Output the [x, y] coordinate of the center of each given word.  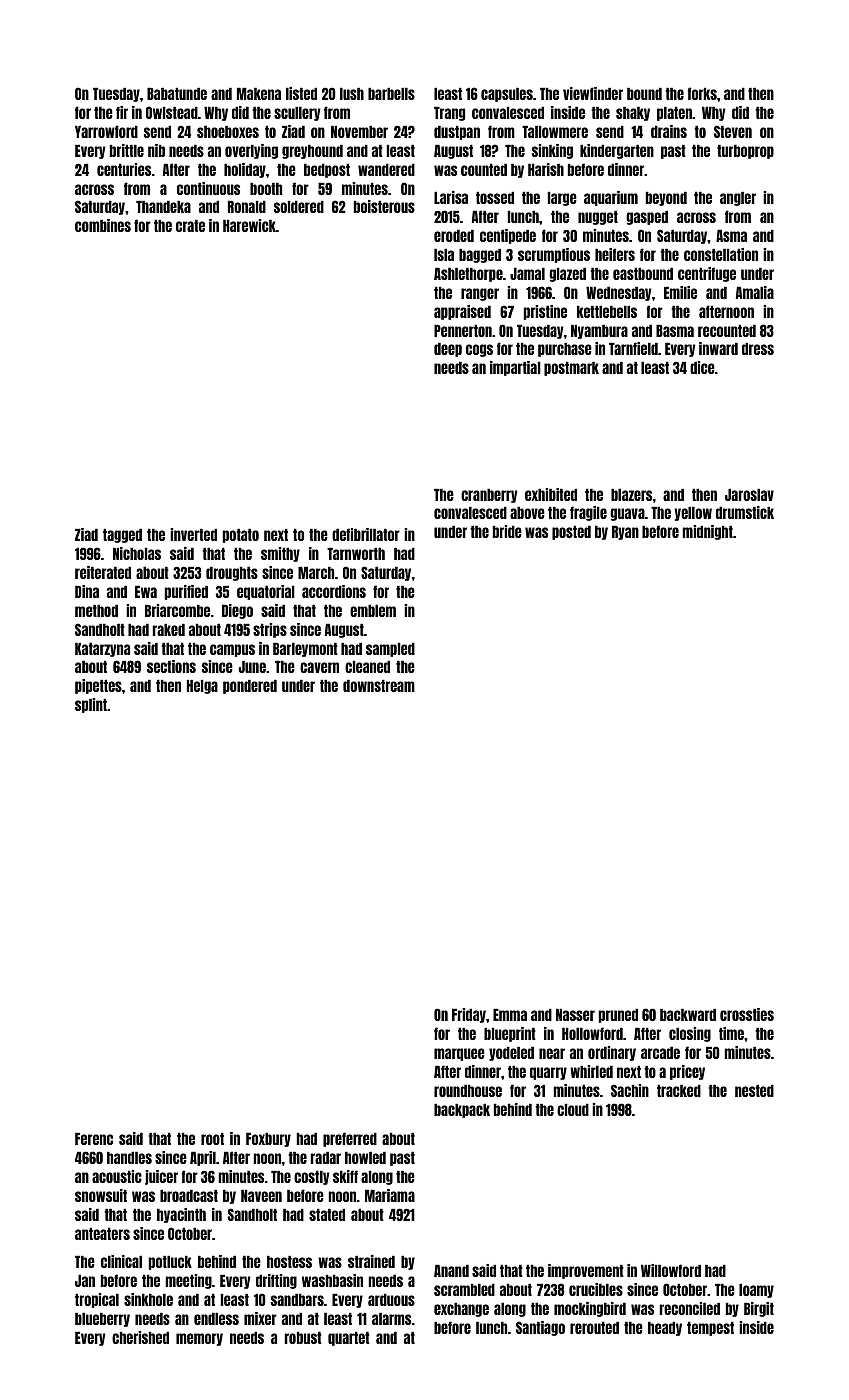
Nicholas [137, 553]
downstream [379, 686]
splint [91, 705]
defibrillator [366, 534]
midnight [708, 532]
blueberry [102, 1320]
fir [122, 112]
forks [702, 93]
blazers [631, 495]
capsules [507, 95]
